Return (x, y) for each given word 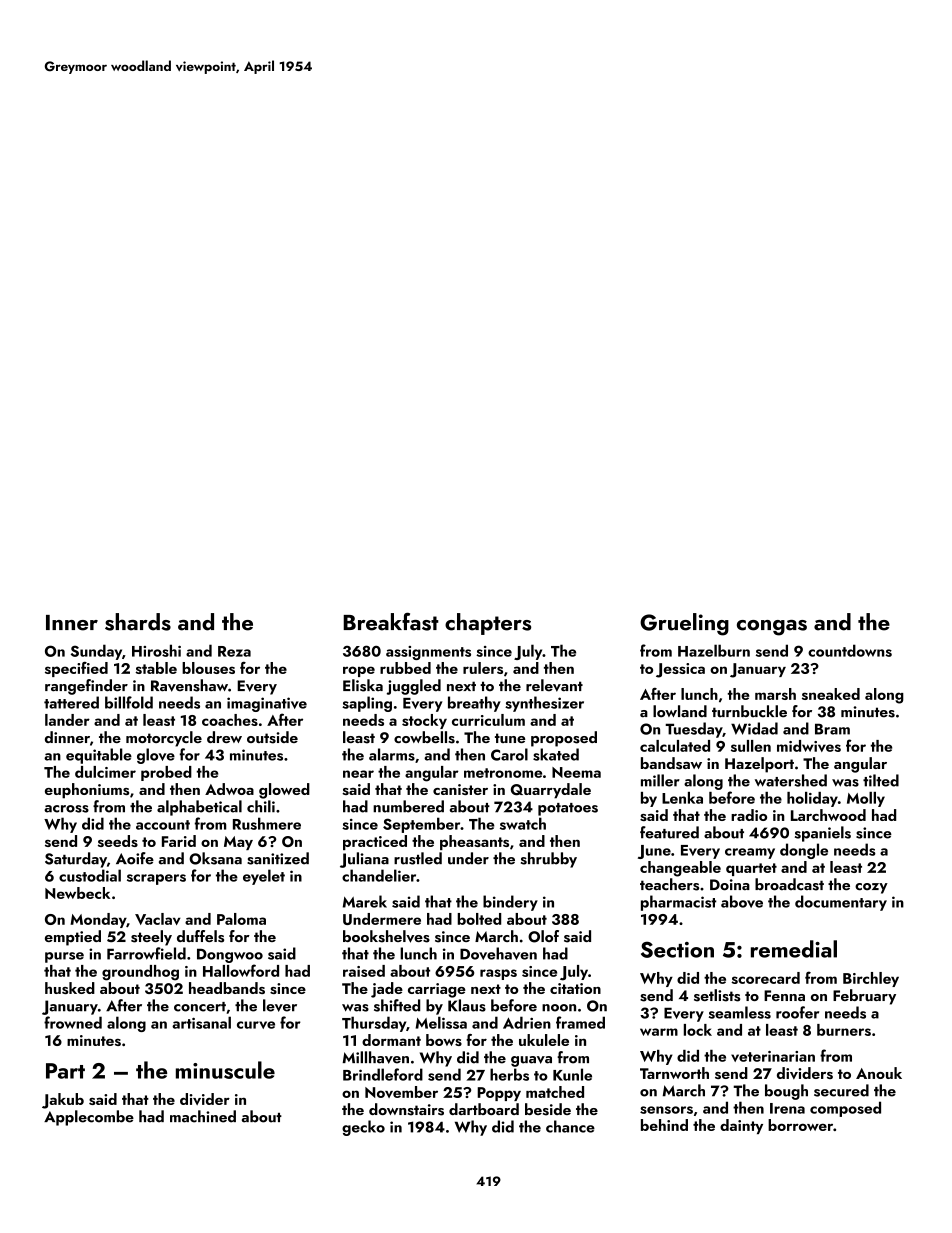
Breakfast (391, 621)
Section (677, 949)
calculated (675, 746)
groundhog (140, 973)
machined (203, 1116)
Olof (543, 936)
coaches (230, 720)
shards (138, 622)
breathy (474, 704)
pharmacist (678, 903)
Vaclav (158, 919)
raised (364, 971)
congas (772, 628)
